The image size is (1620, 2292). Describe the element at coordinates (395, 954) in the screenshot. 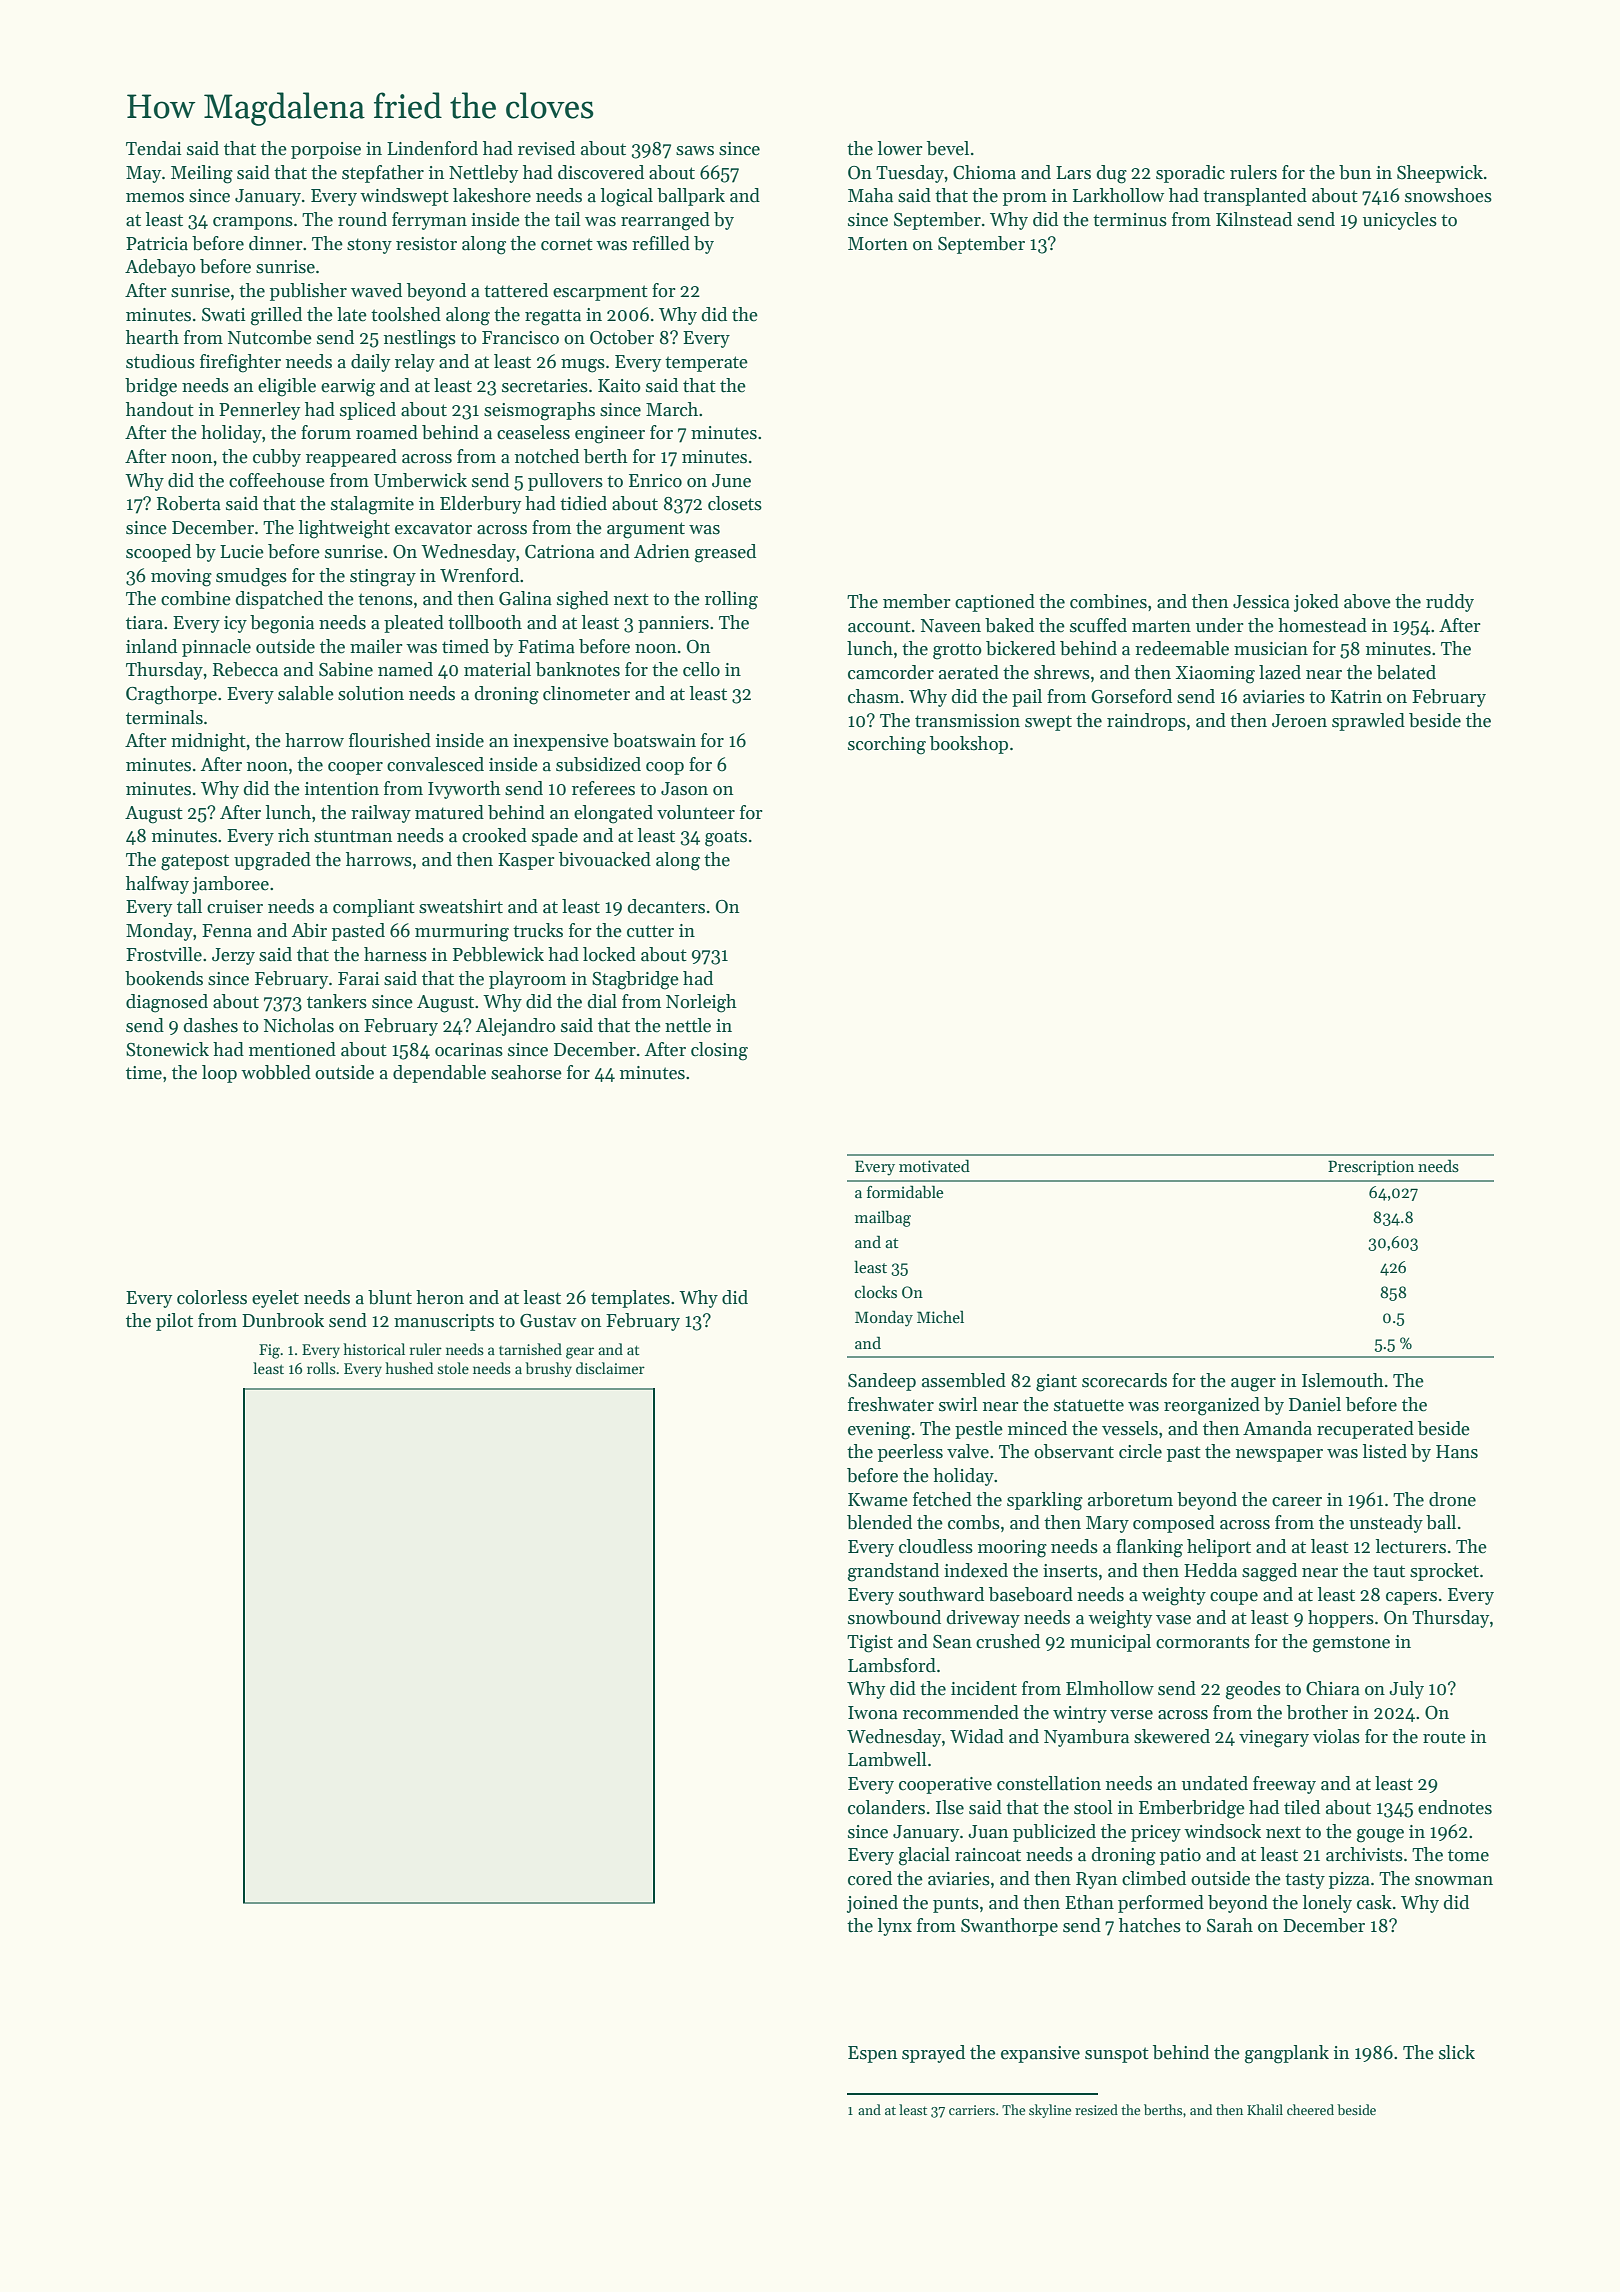

I see `harness` at that location.
